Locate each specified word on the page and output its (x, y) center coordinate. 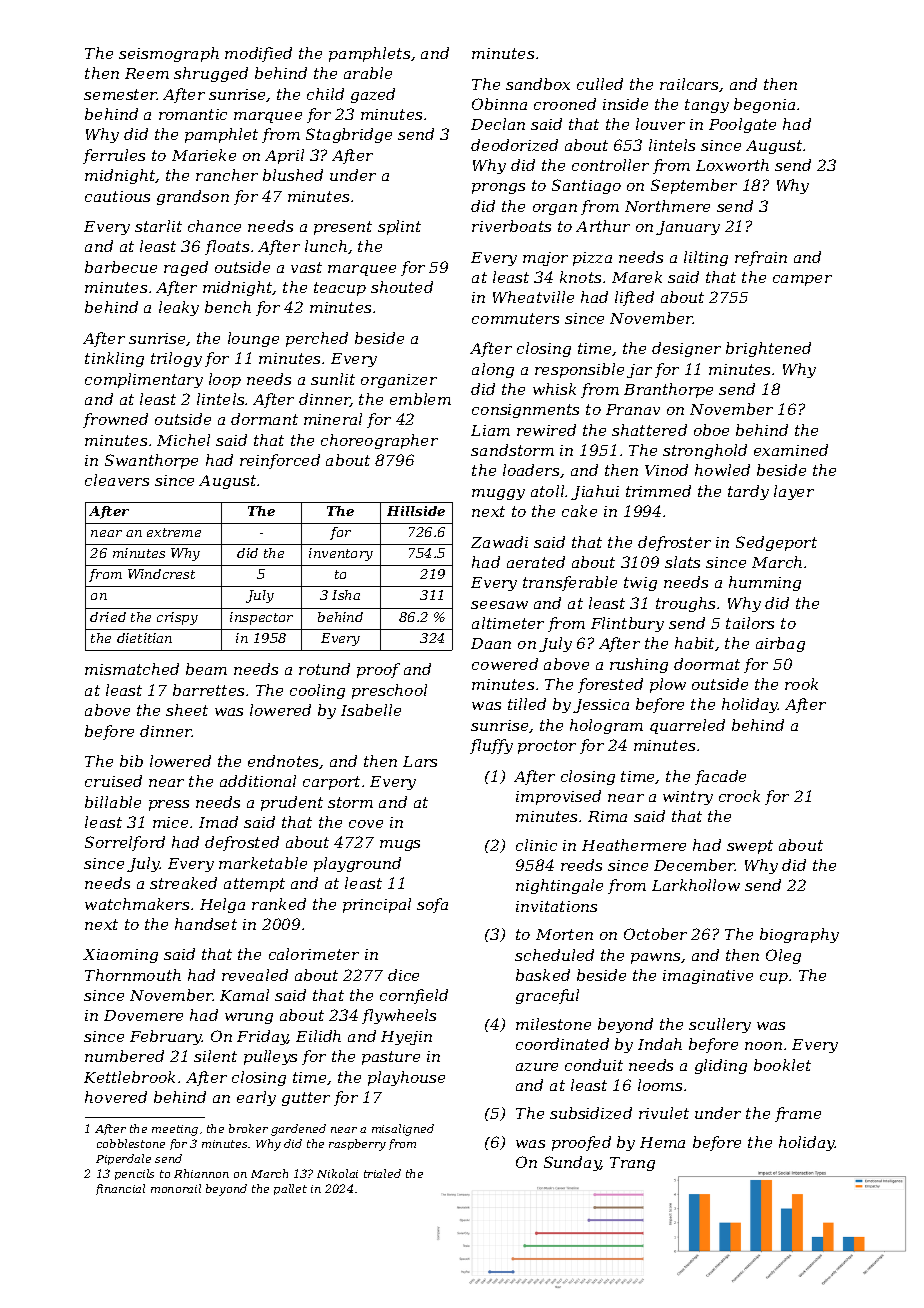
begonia (764, 105)
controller (610, 165)
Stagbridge (349, 135)
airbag (780, 644)
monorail (176, 1188)
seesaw (499, 605)
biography (799, 935)
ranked (279, 904)
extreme (174, 532)
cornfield (414, 996)
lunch (326, 246)
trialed (382, 1173)
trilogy (176, 359)
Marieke (204, 155)
